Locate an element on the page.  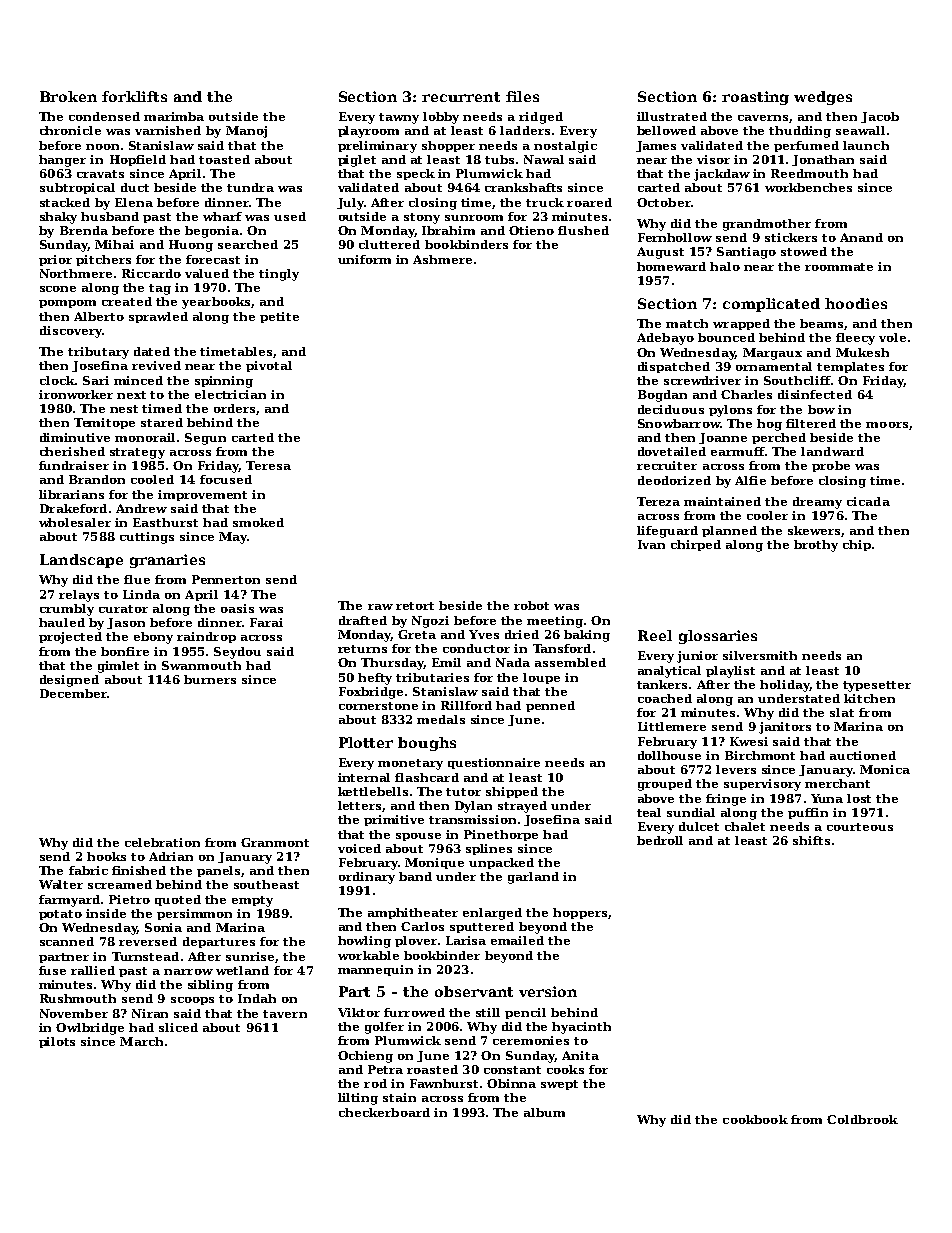
Broken is located at coordinates (68, 96).
